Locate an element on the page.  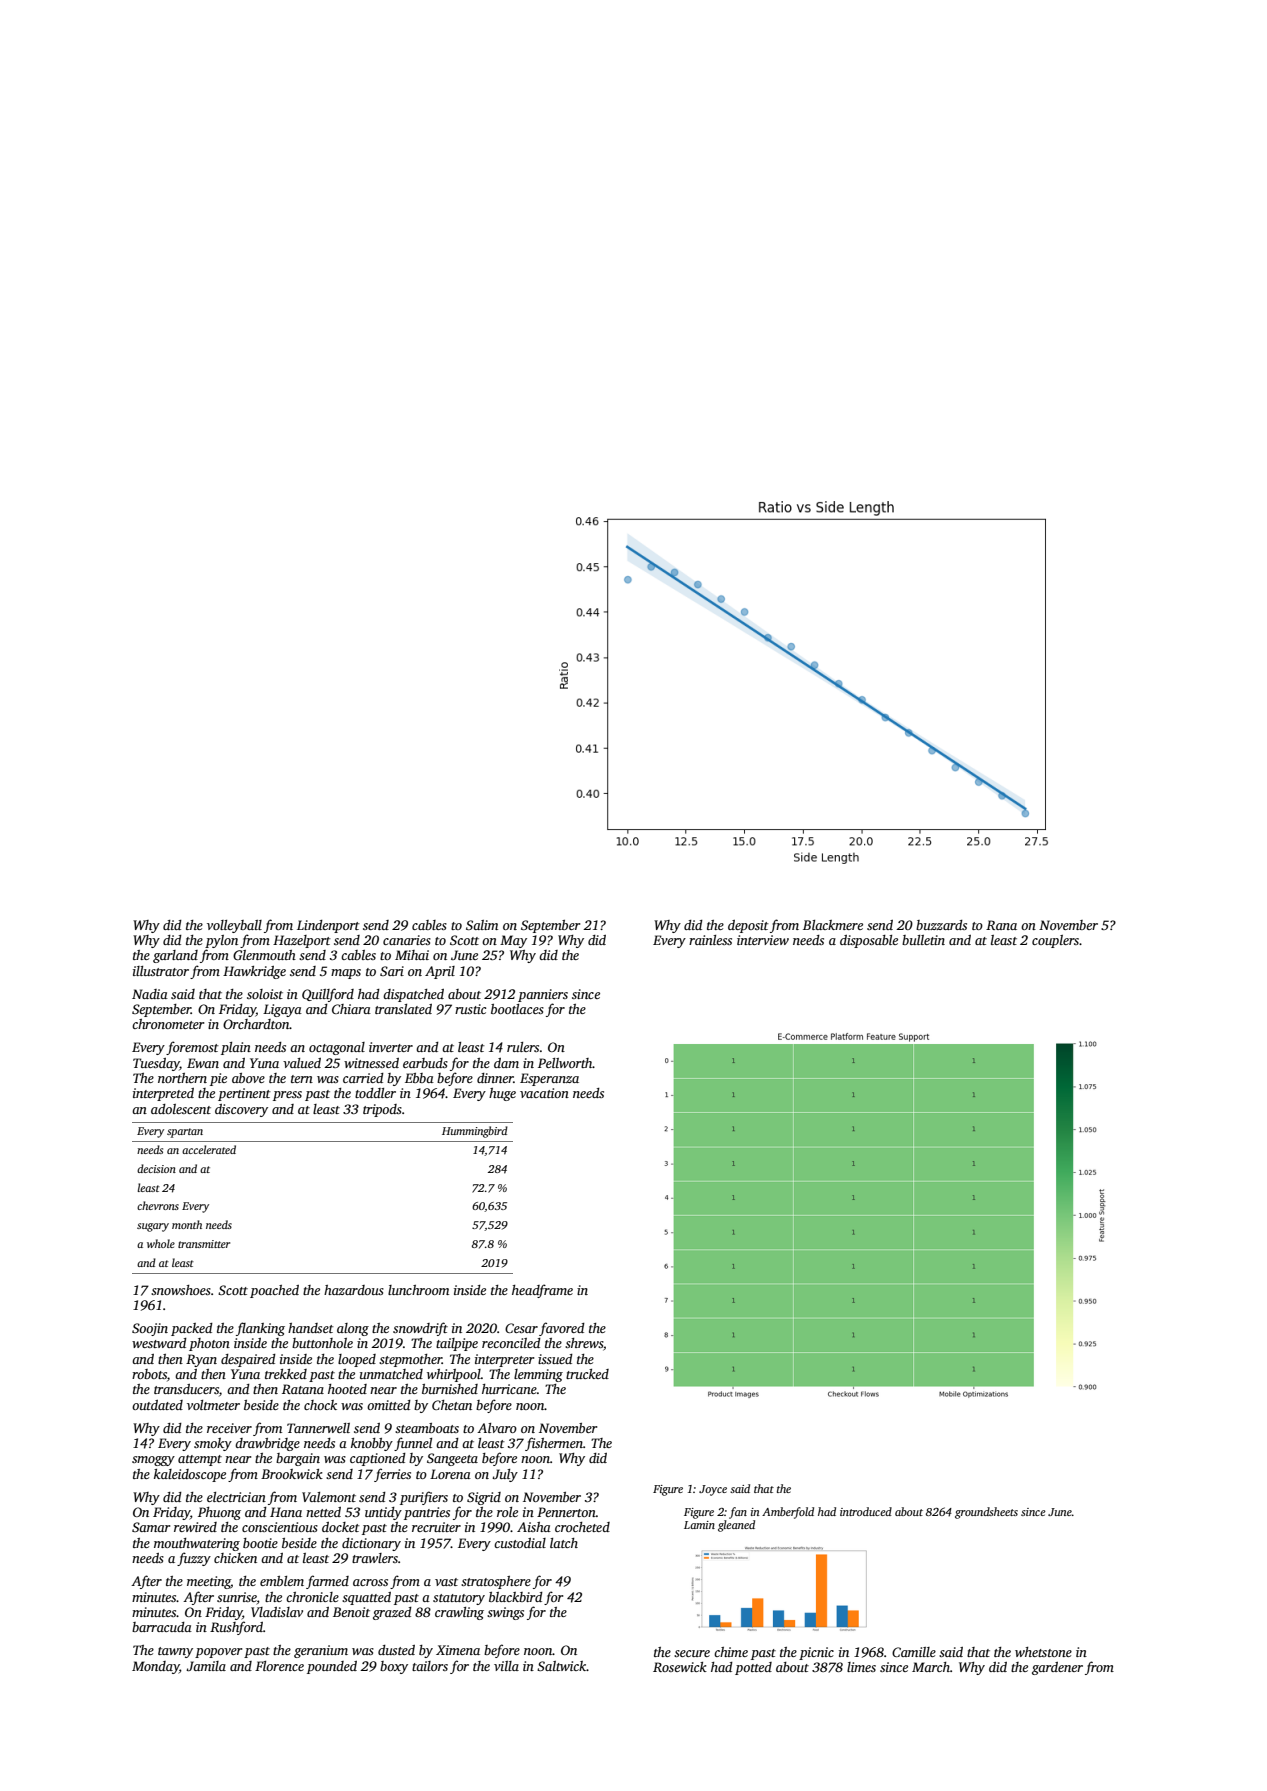
introduced is located at coordinates (866, 1511).
